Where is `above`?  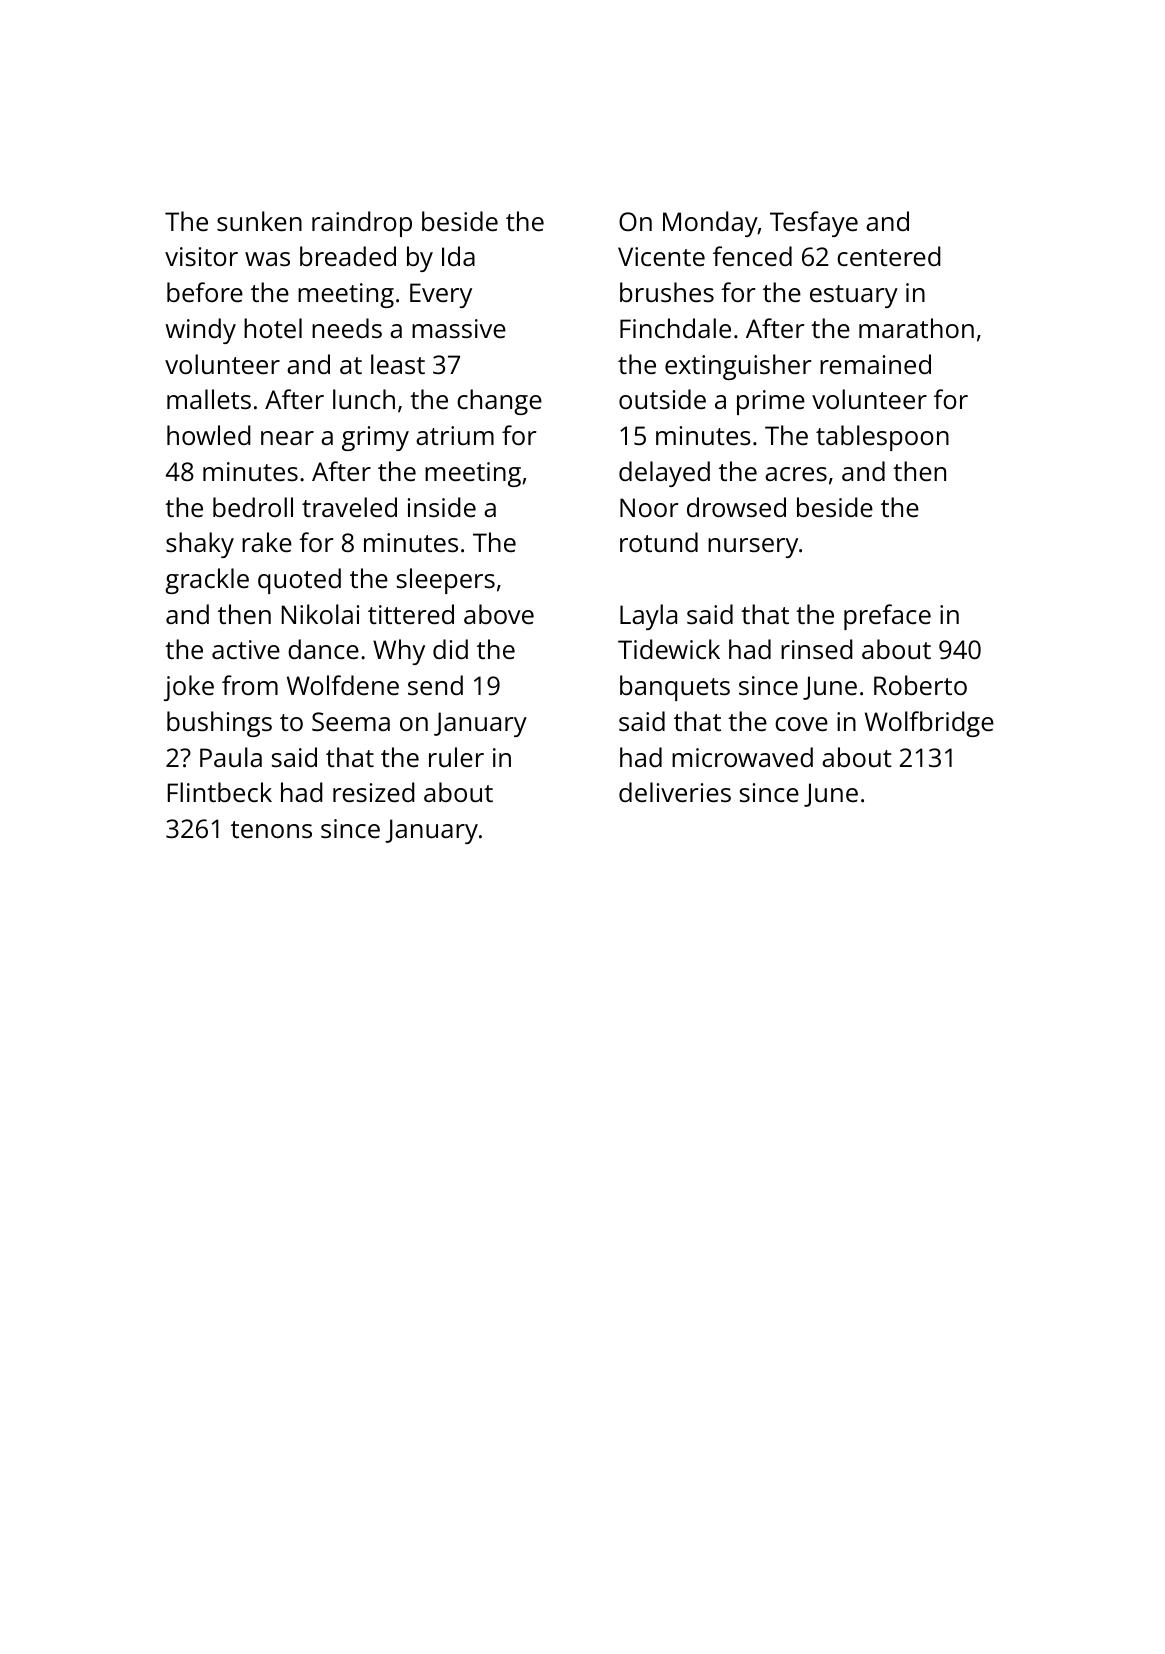 above is located at coordinates (499, 614).
